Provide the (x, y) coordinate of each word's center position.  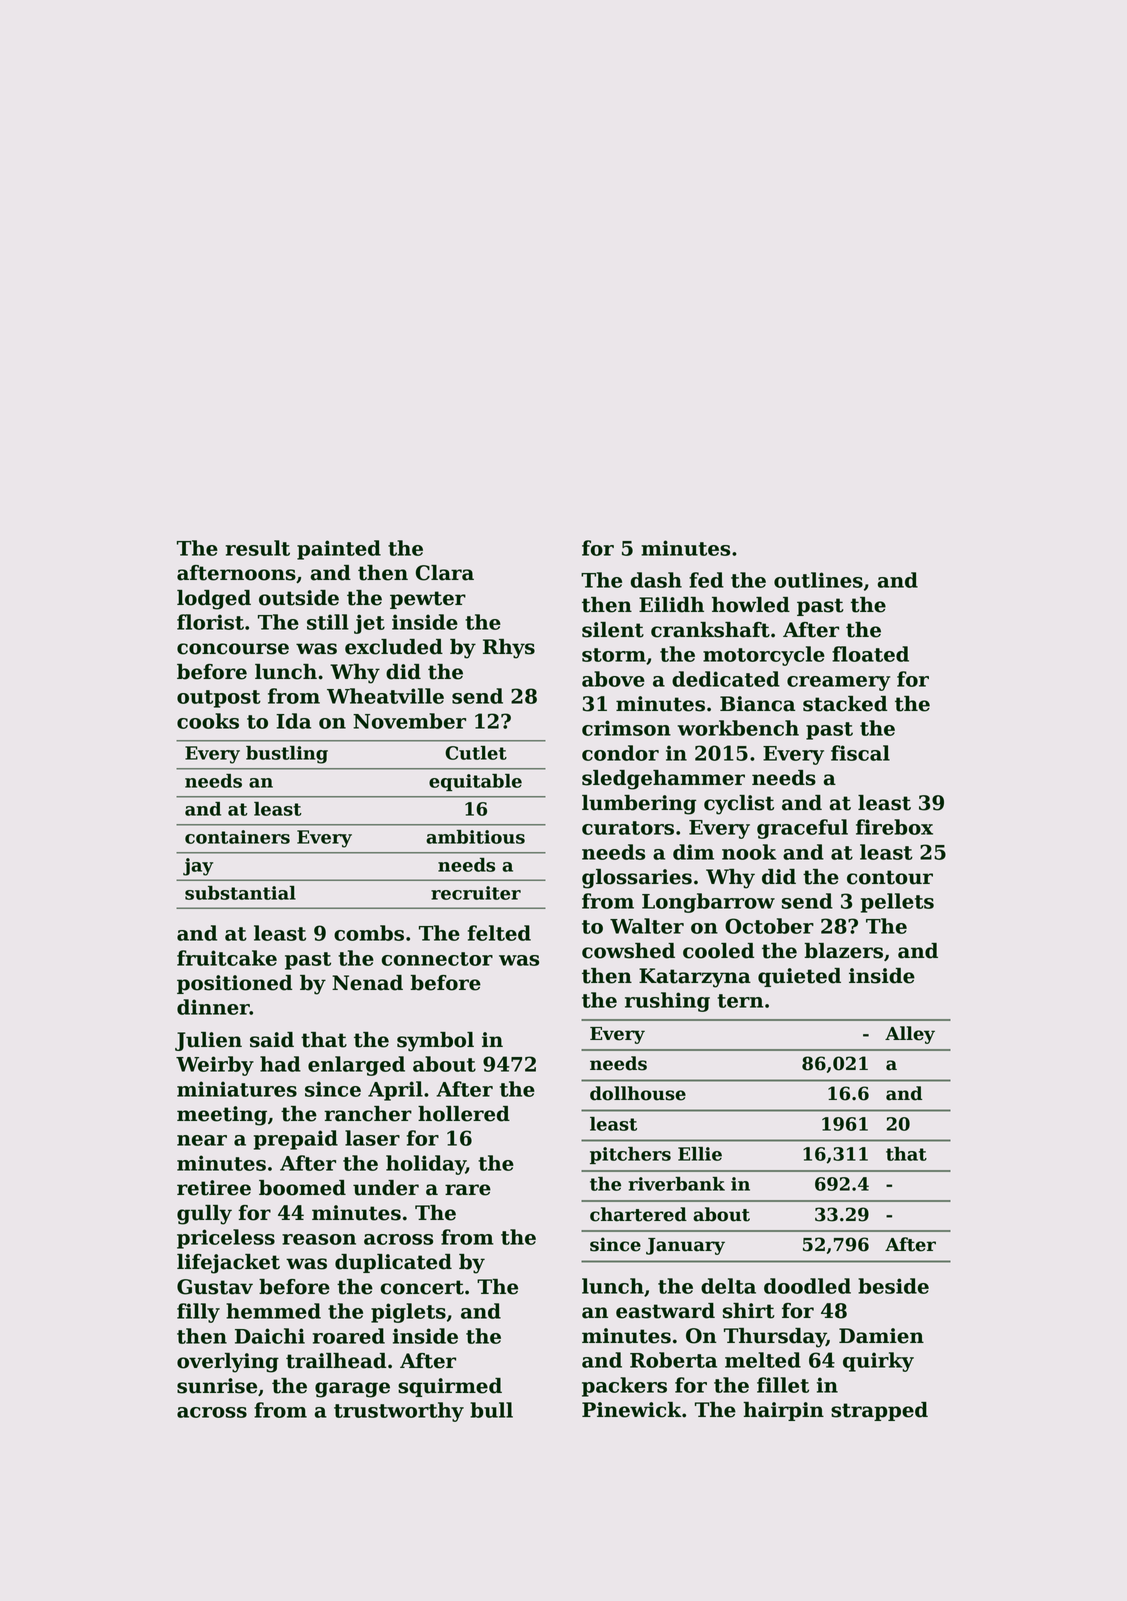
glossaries (637, 879)
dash (656, 580)
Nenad (367, 983)
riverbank (676, 1184)
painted (339, 550)
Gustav (215, 1287)
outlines (818, 580)
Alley (910, 1035)
